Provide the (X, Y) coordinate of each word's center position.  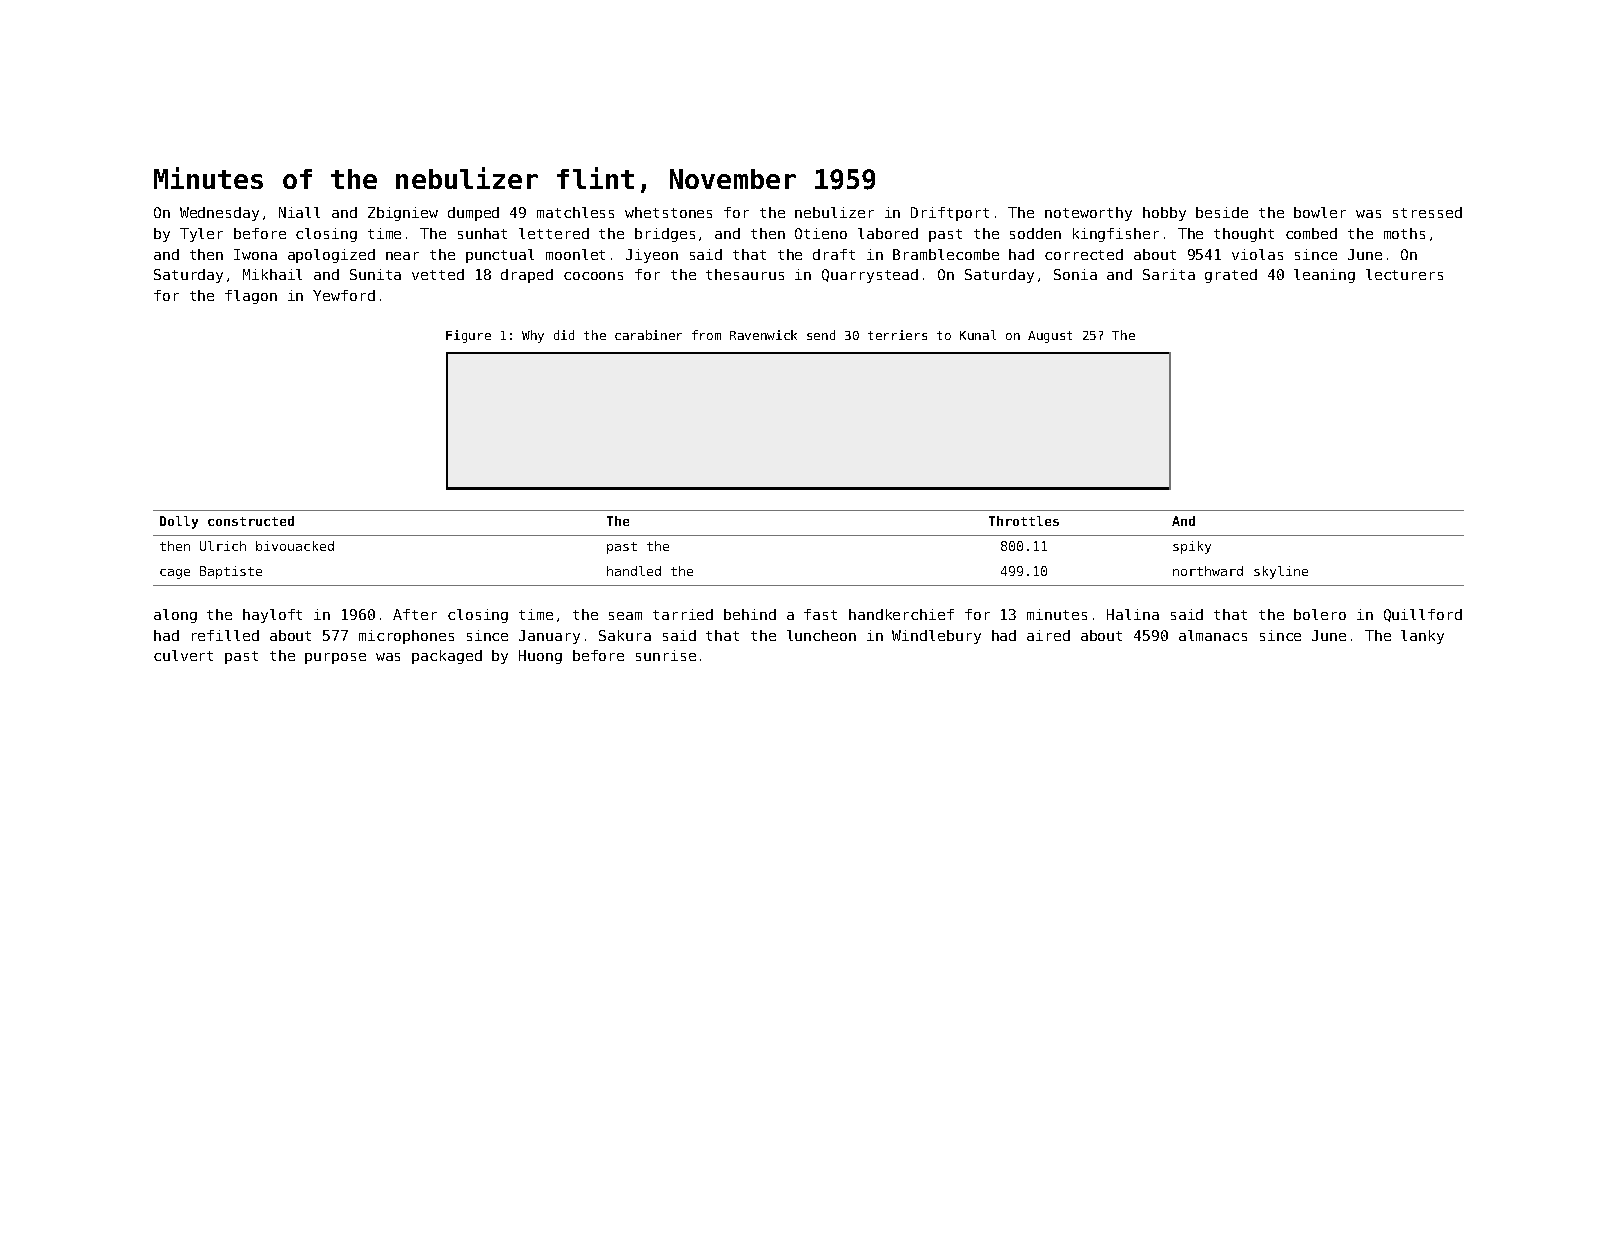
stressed (1427, 212)
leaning (1324, 276)
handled (634, 571)
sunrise (666, 655)
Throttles (1024, 521)
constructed (251, 521)
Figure (468, 336)
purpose (335, 658)
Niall (299, 212)
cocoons (593, 276)
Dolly (179, 522)
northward (1208, 571)
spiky (1192, 547)
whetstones (668, 212)
